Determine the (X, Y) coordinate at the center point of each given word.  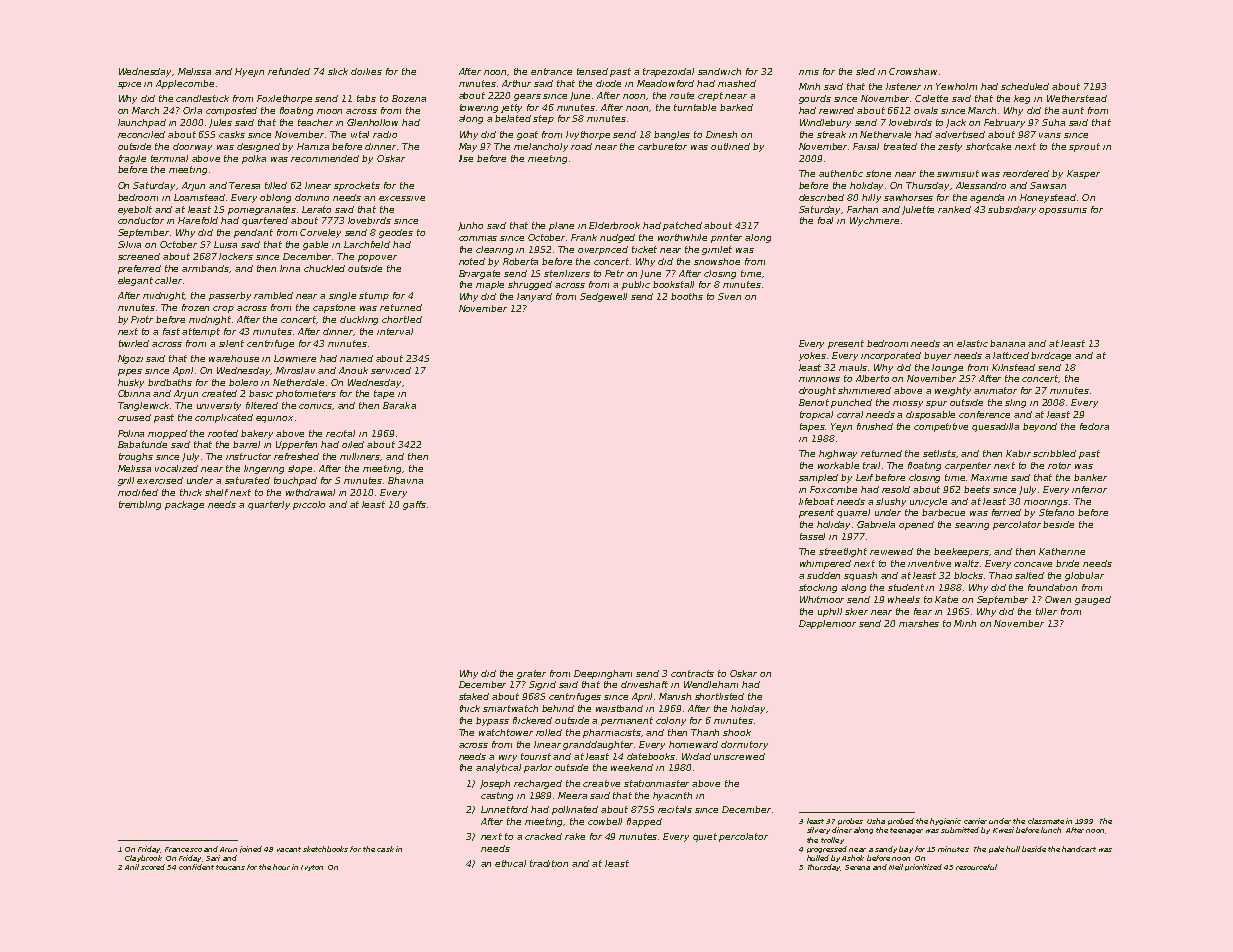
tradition (549, 863)
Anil (132, 867)
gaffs (414, 505)
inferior (1089, 489)
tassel (812, 536)
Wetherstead (1077, 98)
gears (527, 97)
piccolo (309, 505)
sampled (818, 478)
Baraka (399, 405)
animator (995, 390)
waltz (967, 563)
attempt (201, 332)
